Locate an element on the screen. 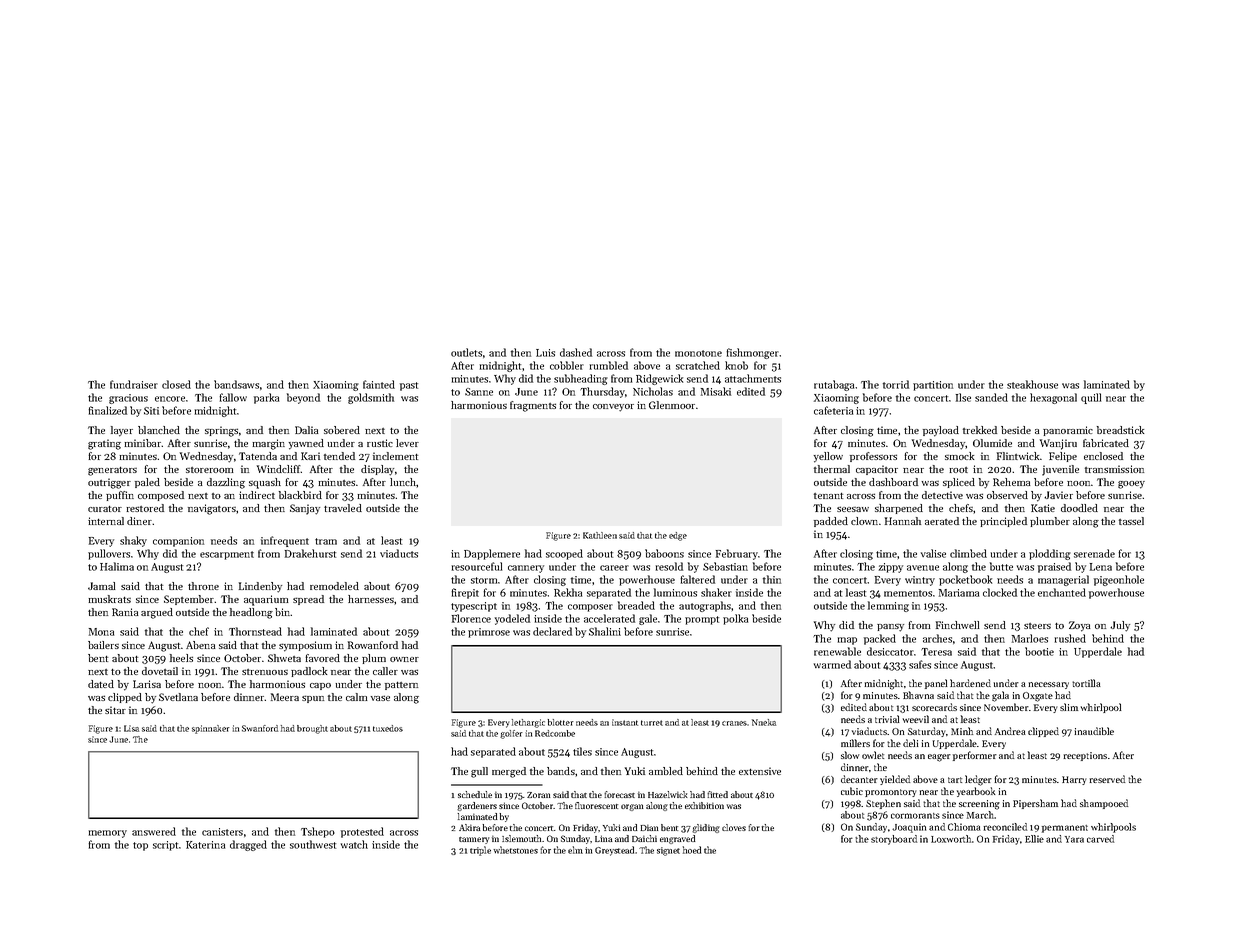  ambled is located at coordinates (666, 771).
